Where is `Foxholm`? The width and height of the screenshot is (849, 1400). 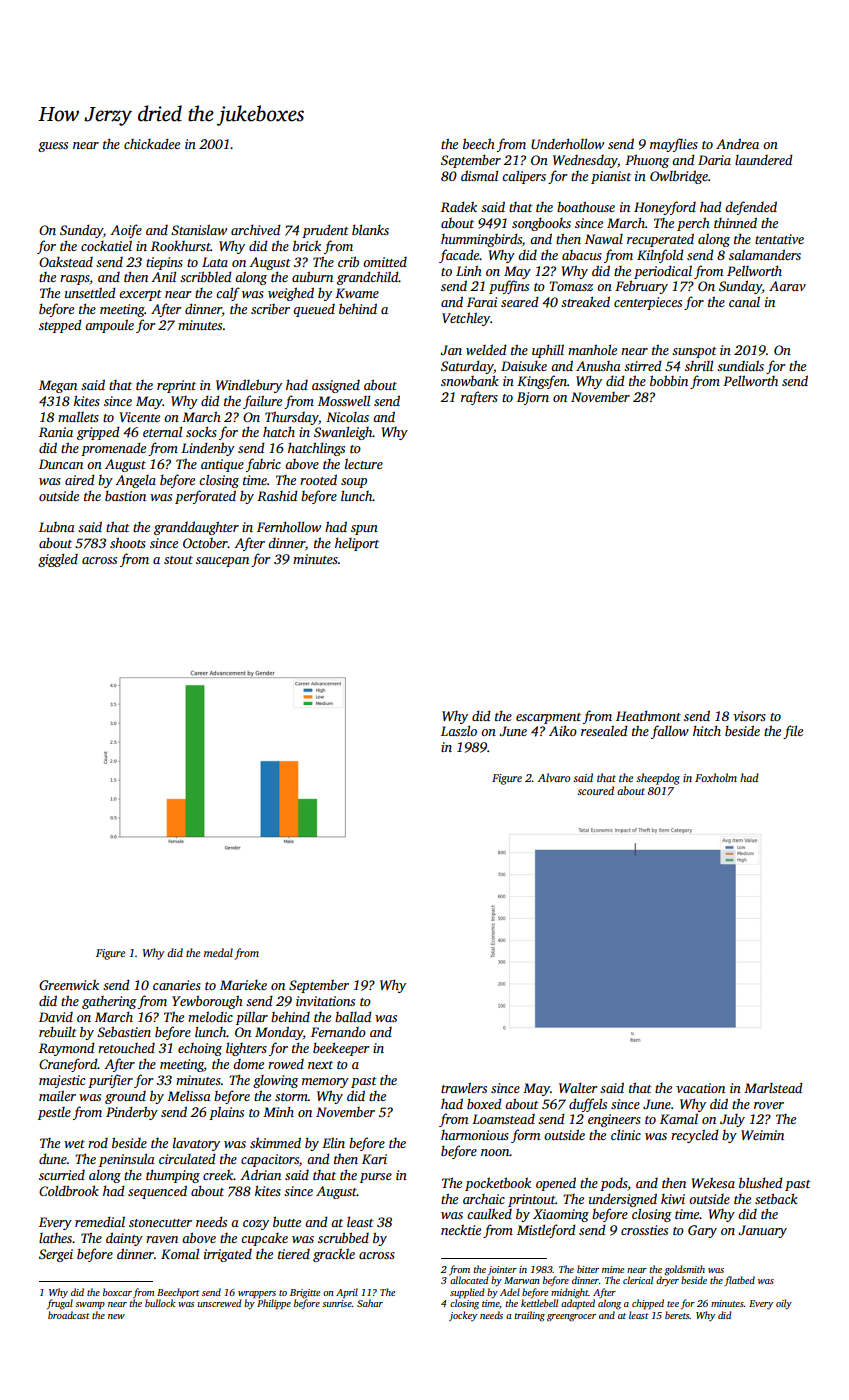 Foxholm is located at coordinates (716, 777).
